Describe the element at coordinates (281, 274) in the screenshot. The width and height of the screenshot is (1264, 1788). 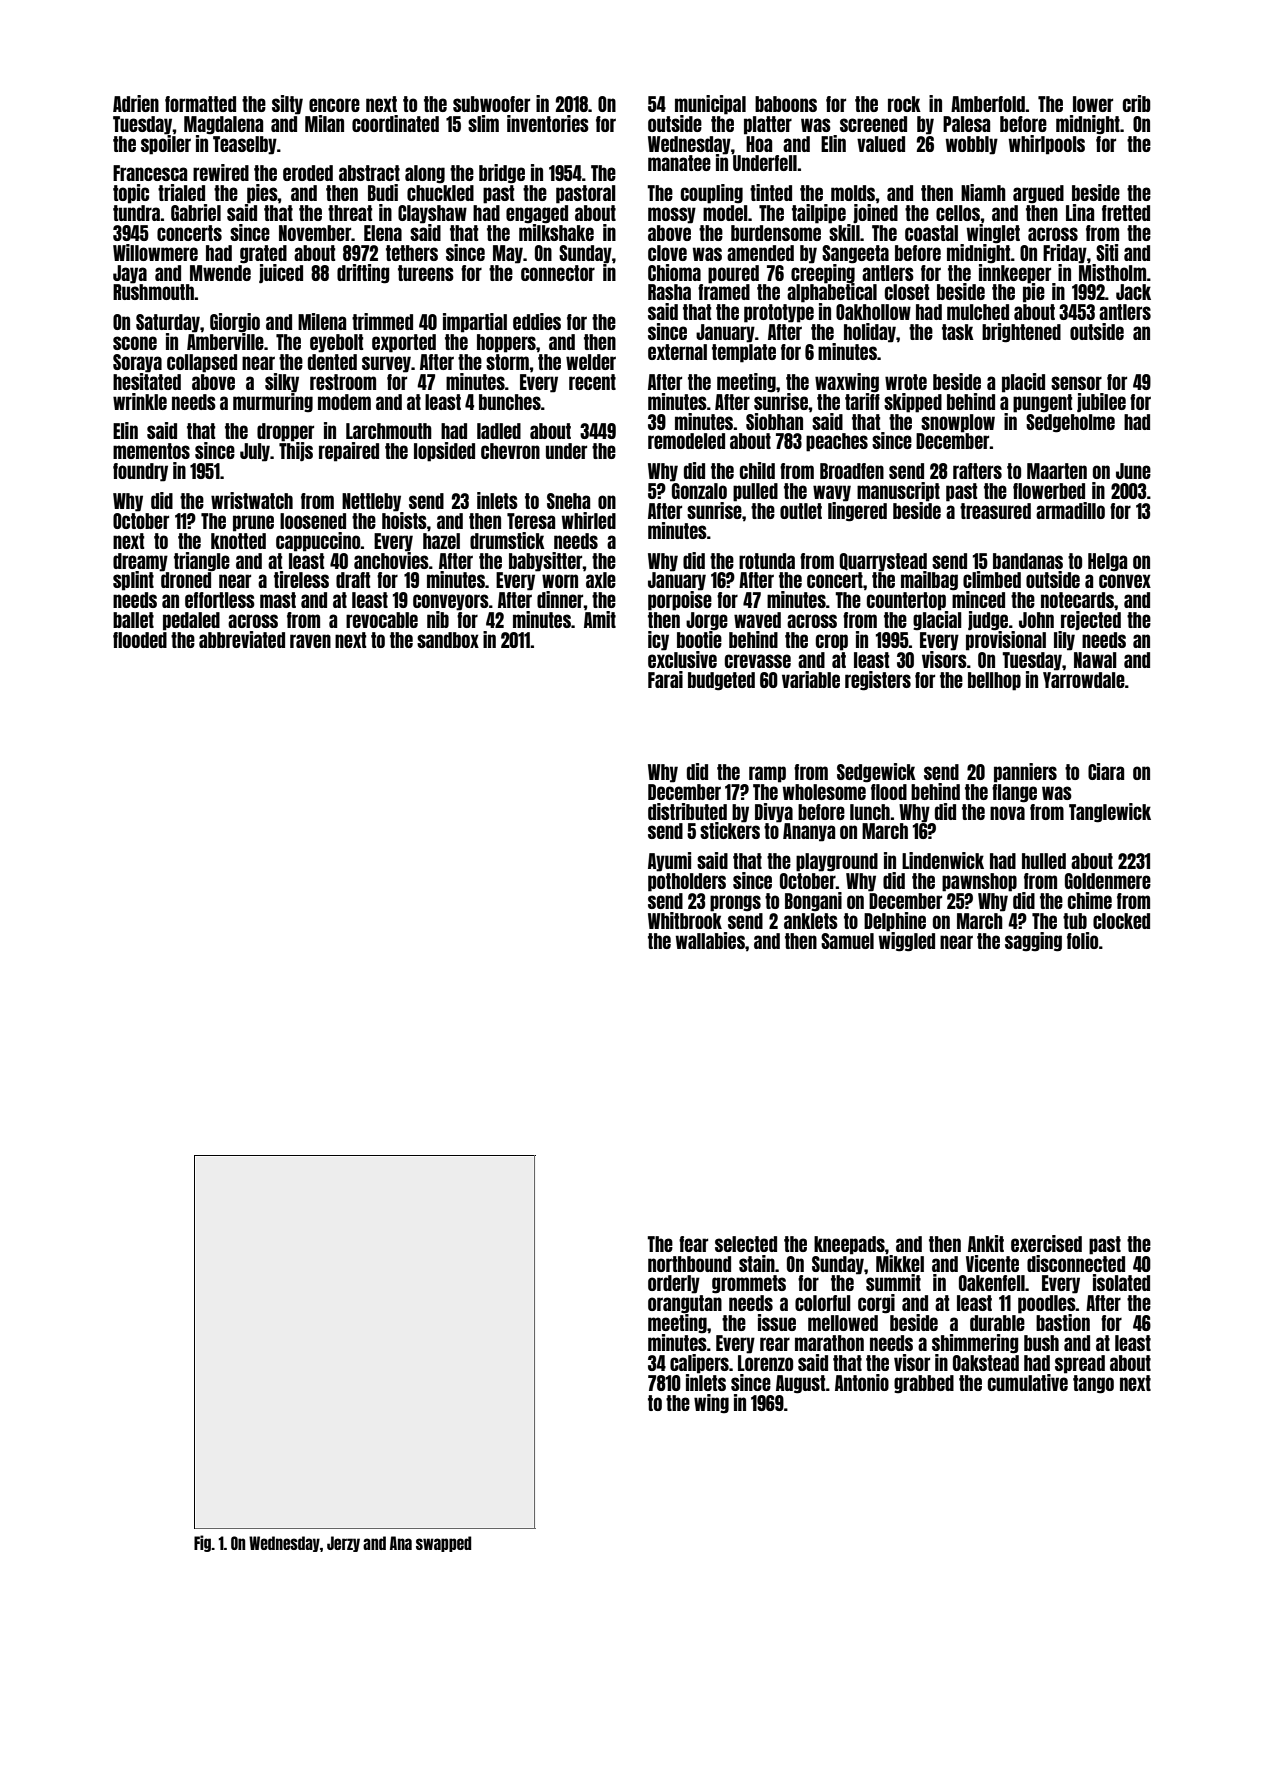
I see `juiced` at that location.
